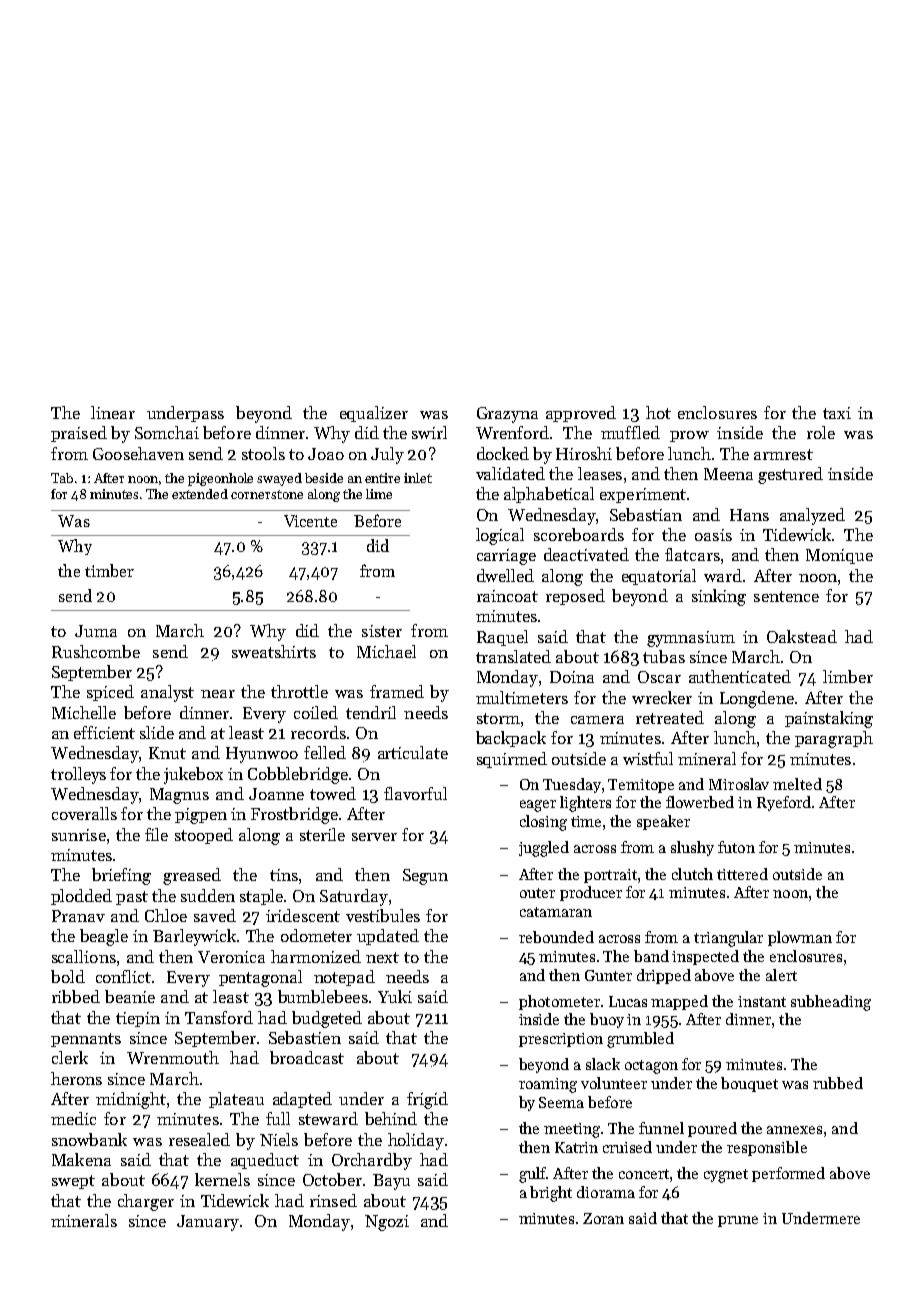 The height and width of the image is (1308, 924). I want to click on praised, so click(79, 434).
